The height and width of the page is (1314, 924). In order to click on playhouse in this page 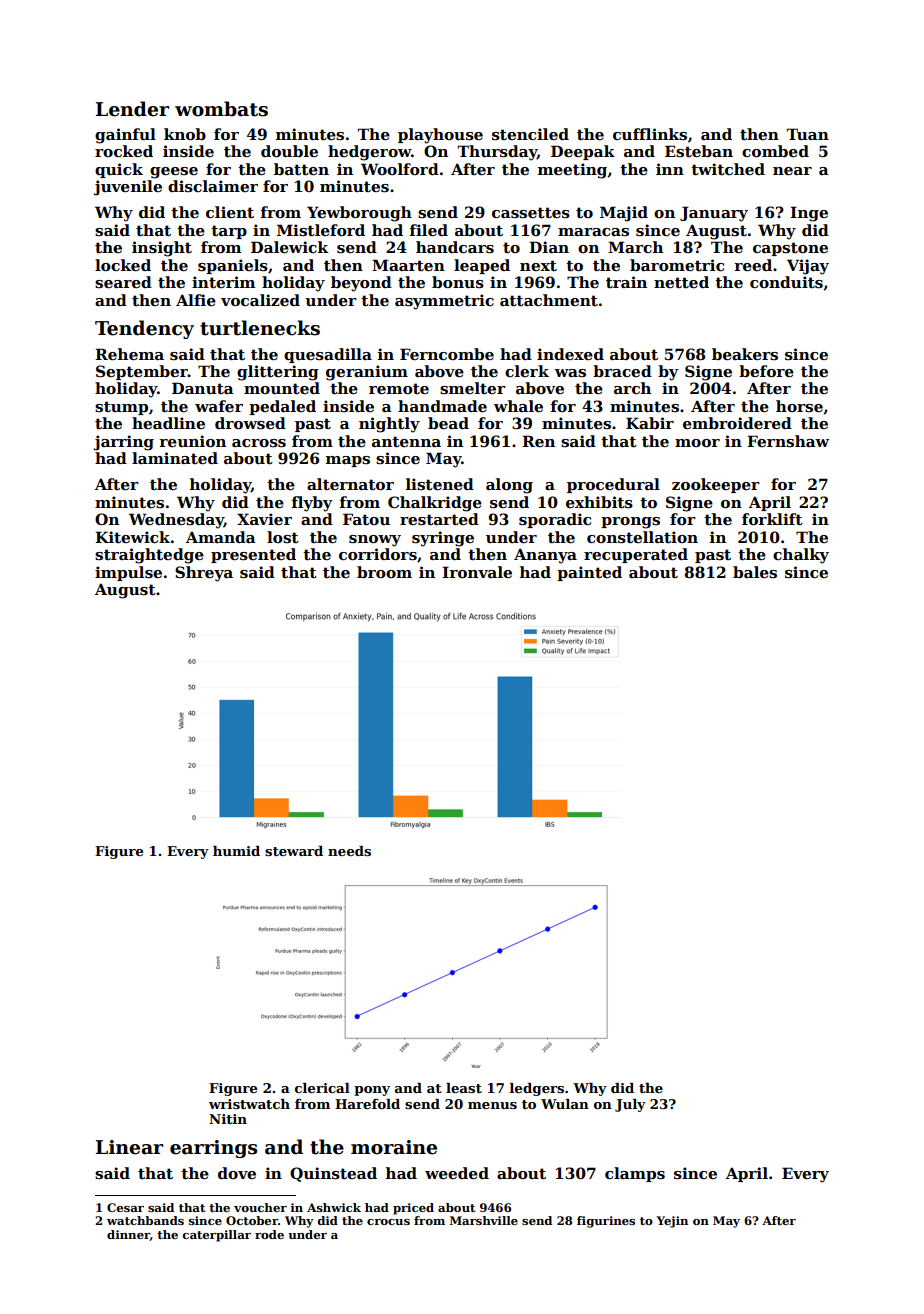, I will do `click(440, 136)`.
